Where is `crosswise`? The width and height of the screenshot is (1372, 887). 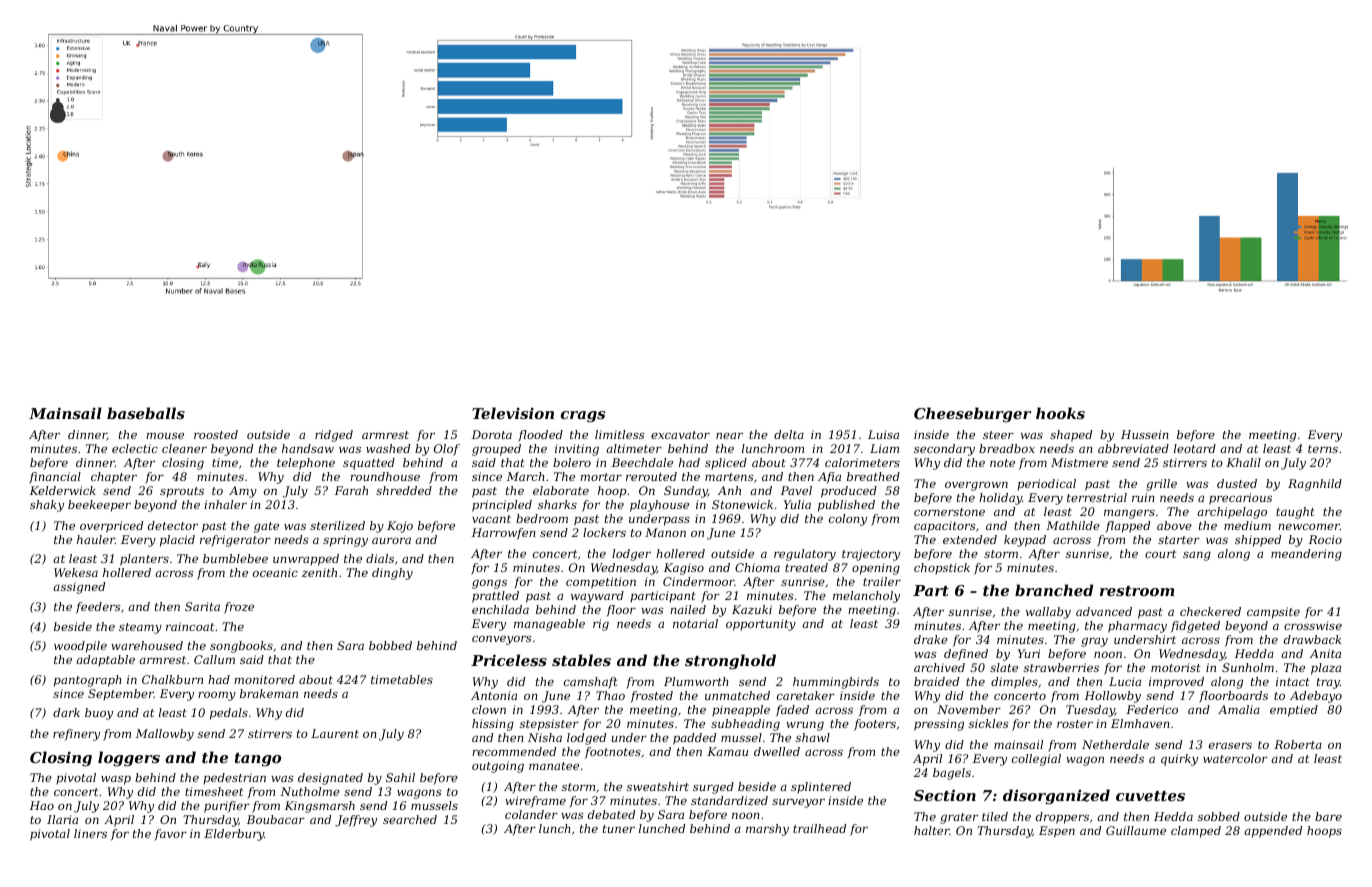 crosswise is located at coordinates (1313, 625).
